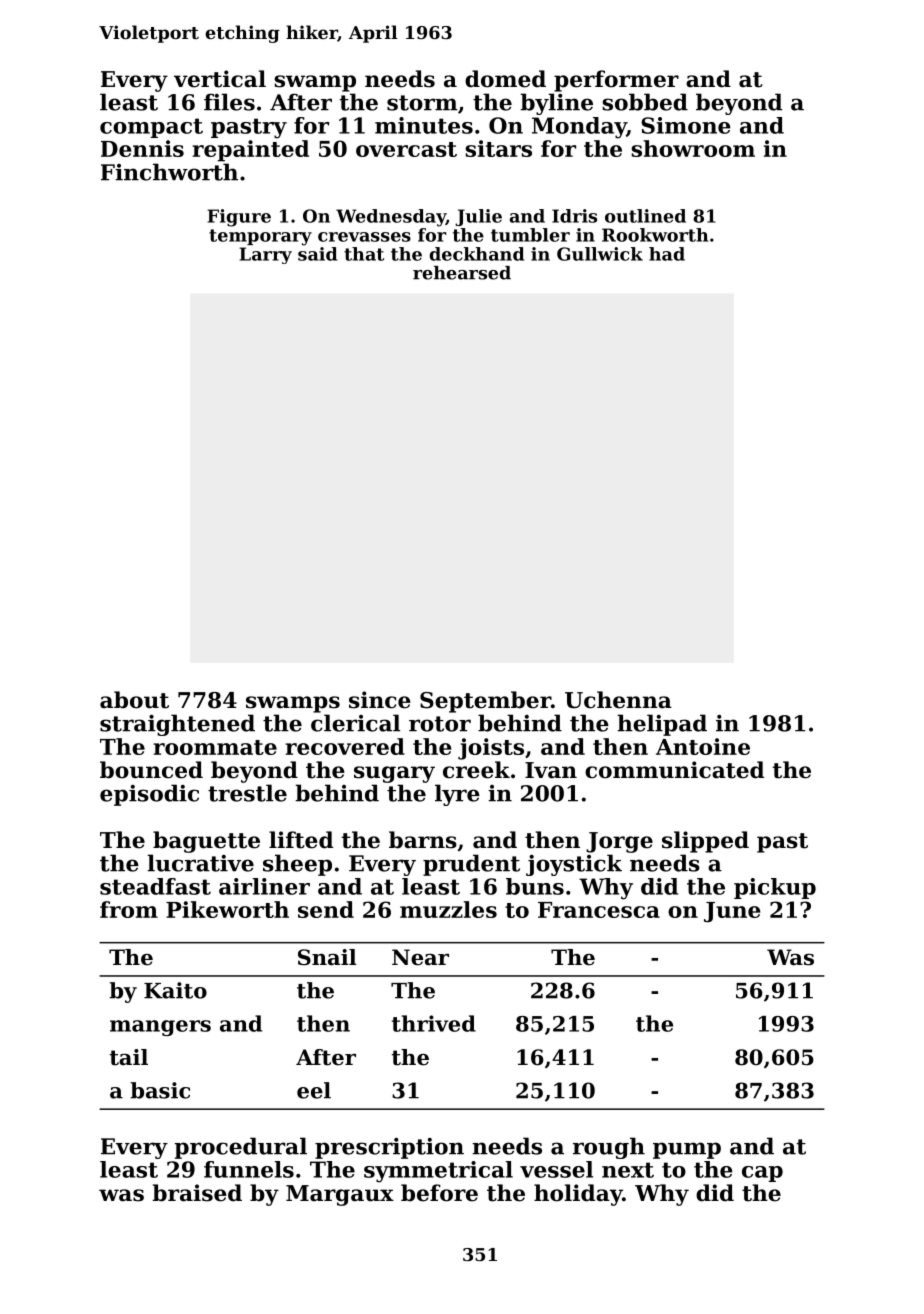 This image has width=924, height=1314. What do you see at coordinates (667, 254) in the image?
I see `had` at bounding box center [667, 254].
